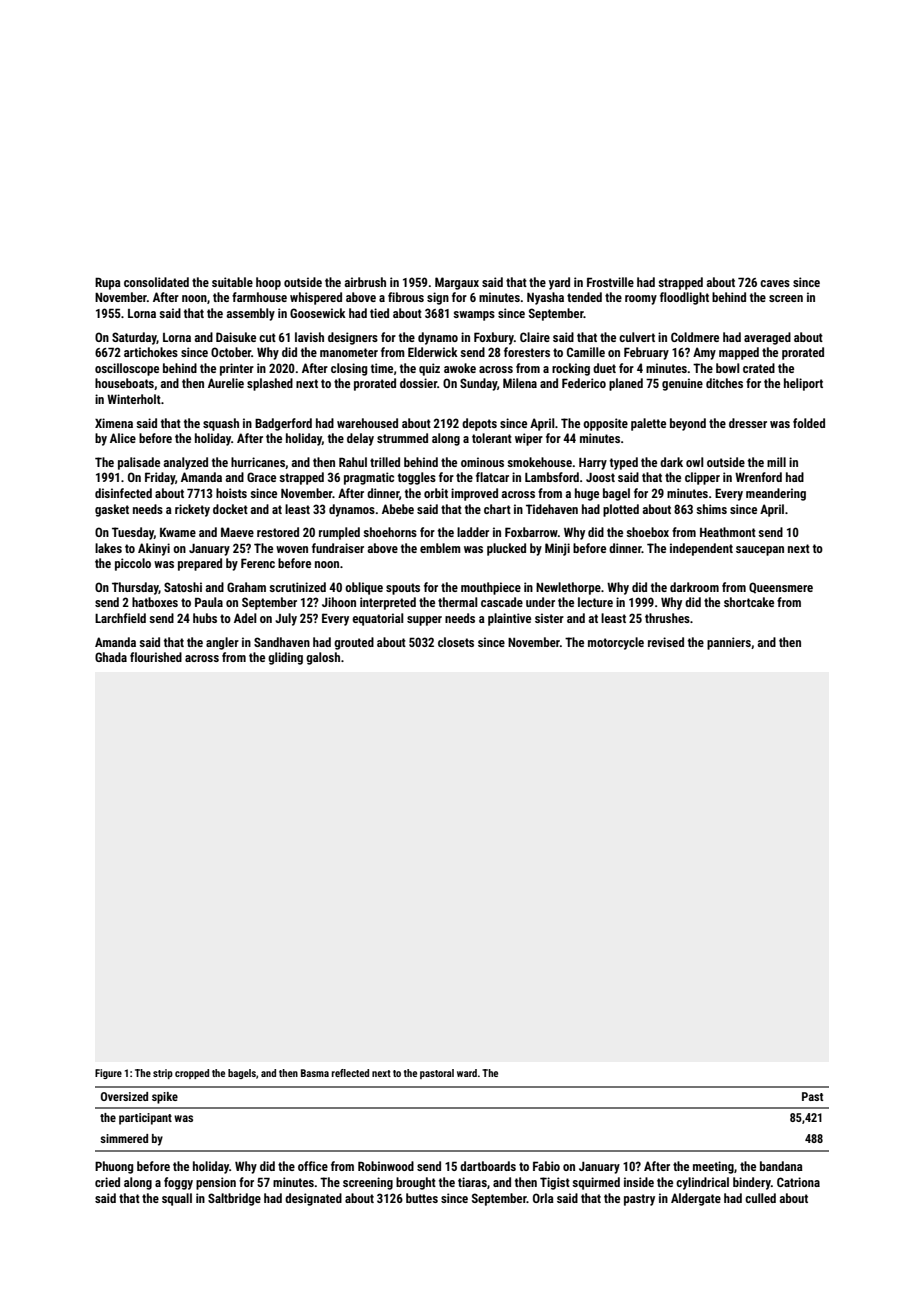  What do you see at coordinates (433, 352) in the page?
I see `Elderwick` at bounding box center [433, 352].
